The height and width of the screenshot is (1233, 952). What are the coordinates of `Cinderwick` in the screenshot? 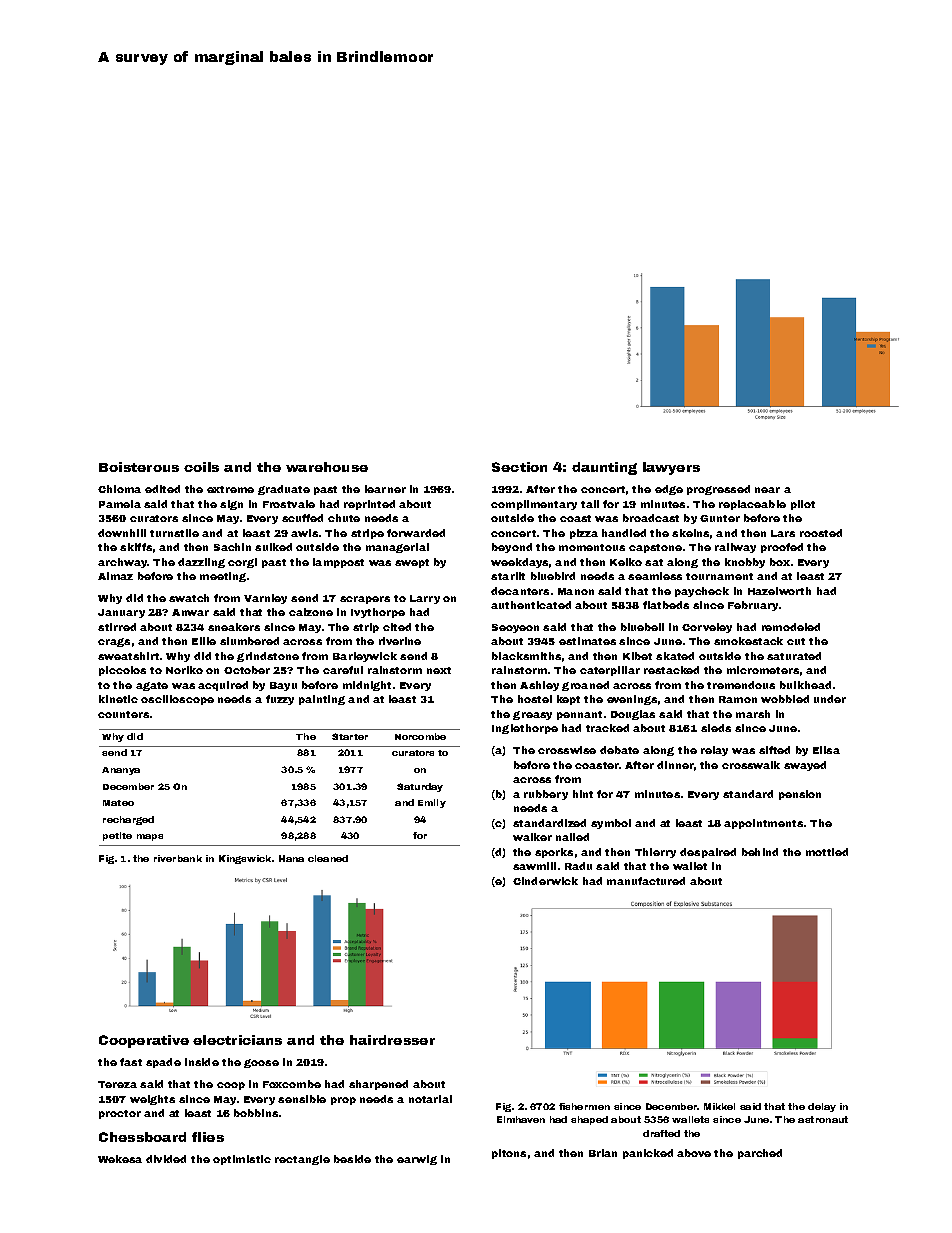 It's located at (545, 881).
